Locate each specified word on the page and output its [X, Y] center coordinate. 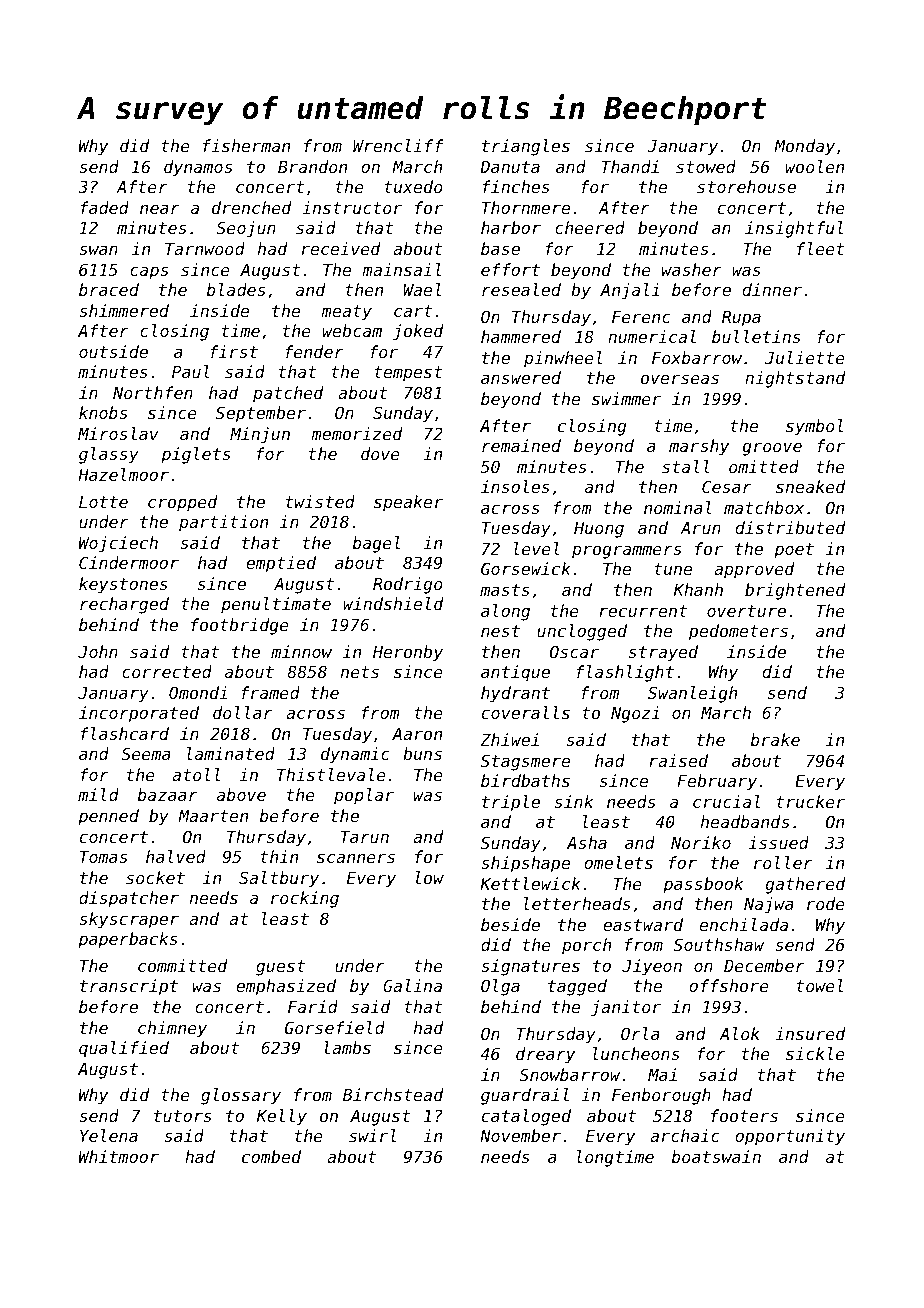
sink [573, 801]
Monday [804, 147]
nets [360, 672]
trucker [810, 801]
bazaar [168, 794]
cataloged [526, 1117]
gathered [805, 885]
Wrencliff [398, 145]
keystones [123, 585]
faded [105, 207]
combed [271, 1156]
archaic [685, 1135]
